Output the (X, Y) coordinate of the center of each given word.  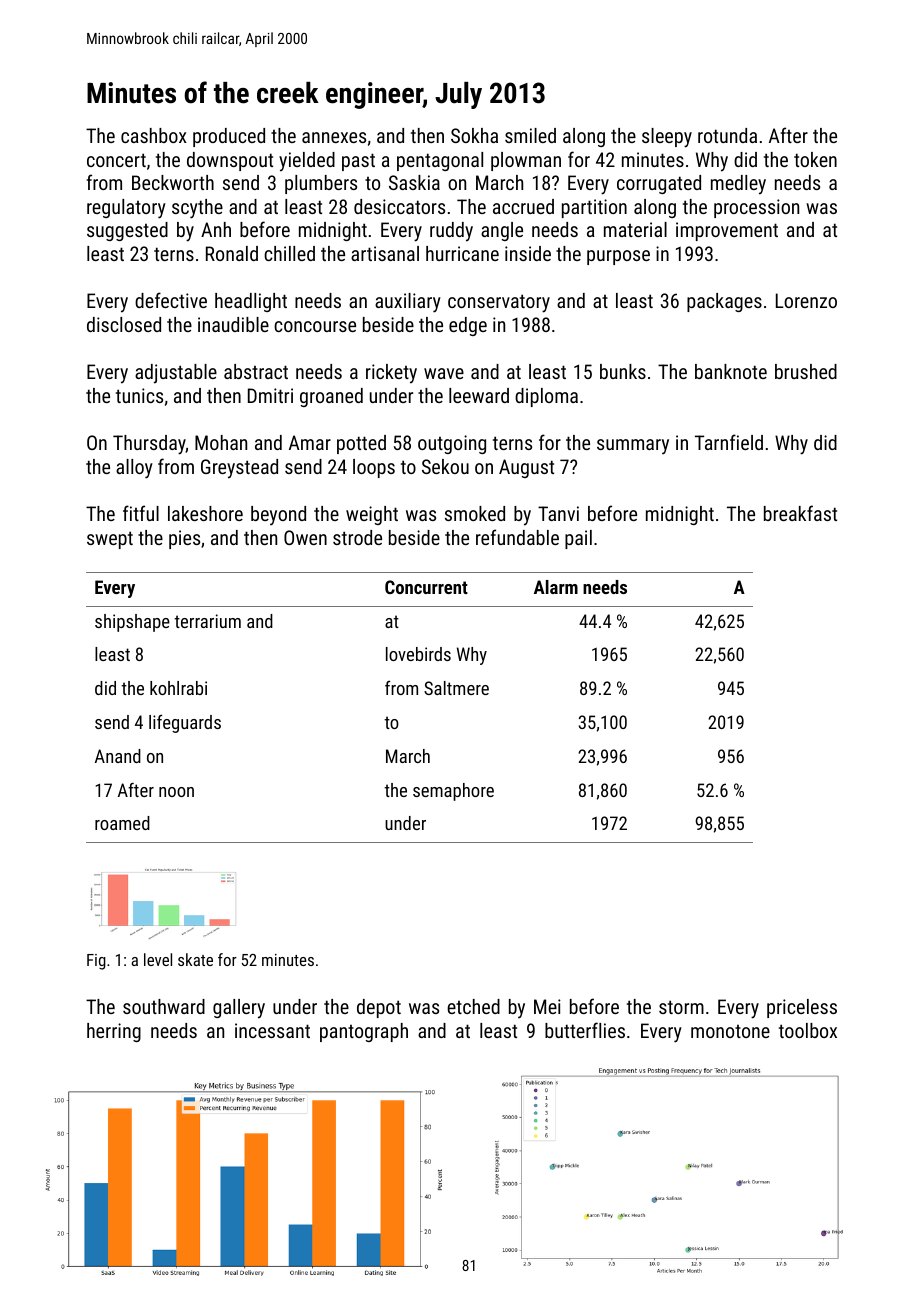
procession (756, 208)
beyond (278, 515)
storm (681, 1007)
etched (473, 1006)
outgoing (452, 444)
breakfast (800, 513)
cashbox (154, 135)
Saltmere (456, 688)
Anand (118, 756)
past (358, 162)
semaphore (453, 792)
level (158, 959)
